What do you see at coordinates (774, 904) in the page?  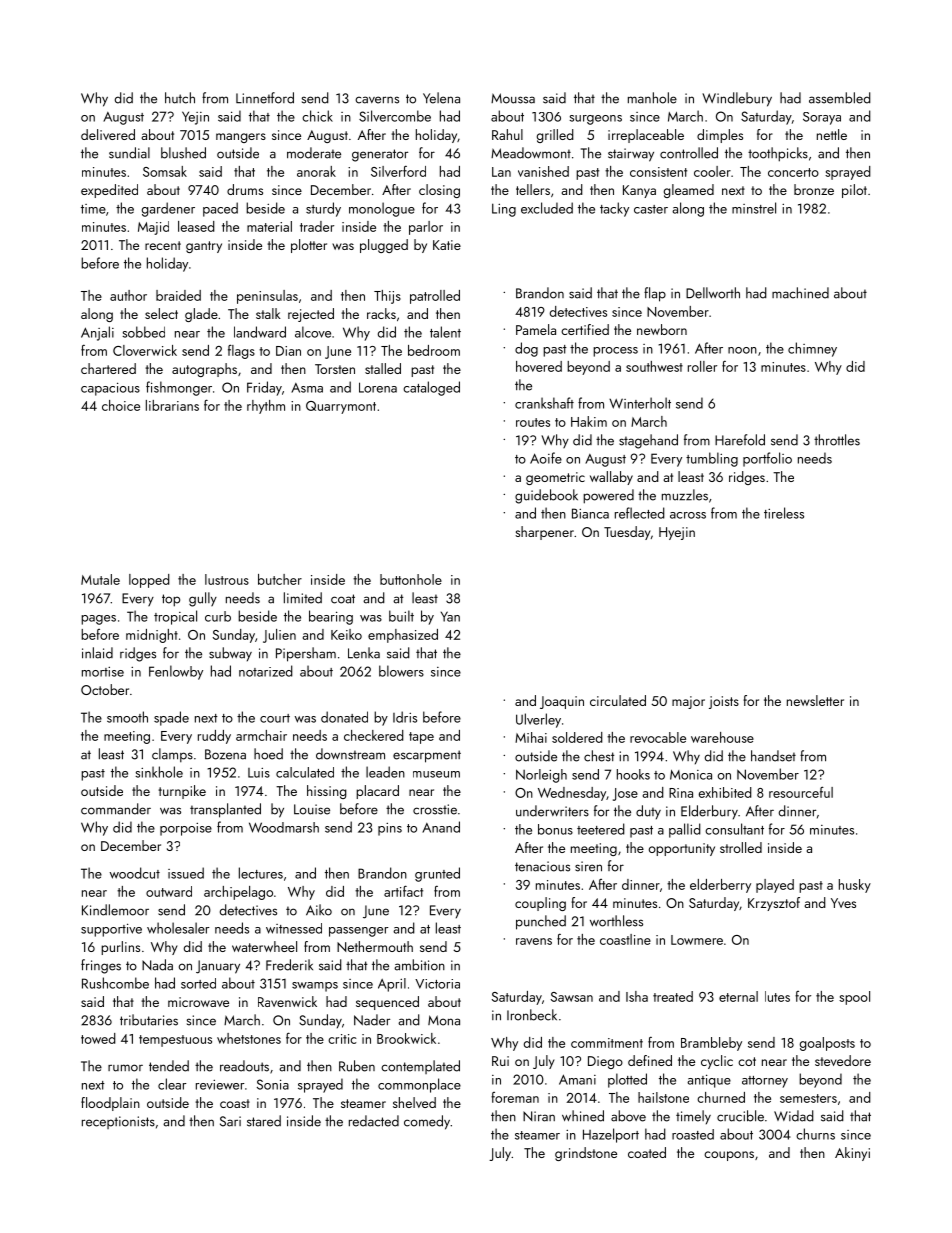 I see `Krzysztof` at bounding box center [774, 904].
